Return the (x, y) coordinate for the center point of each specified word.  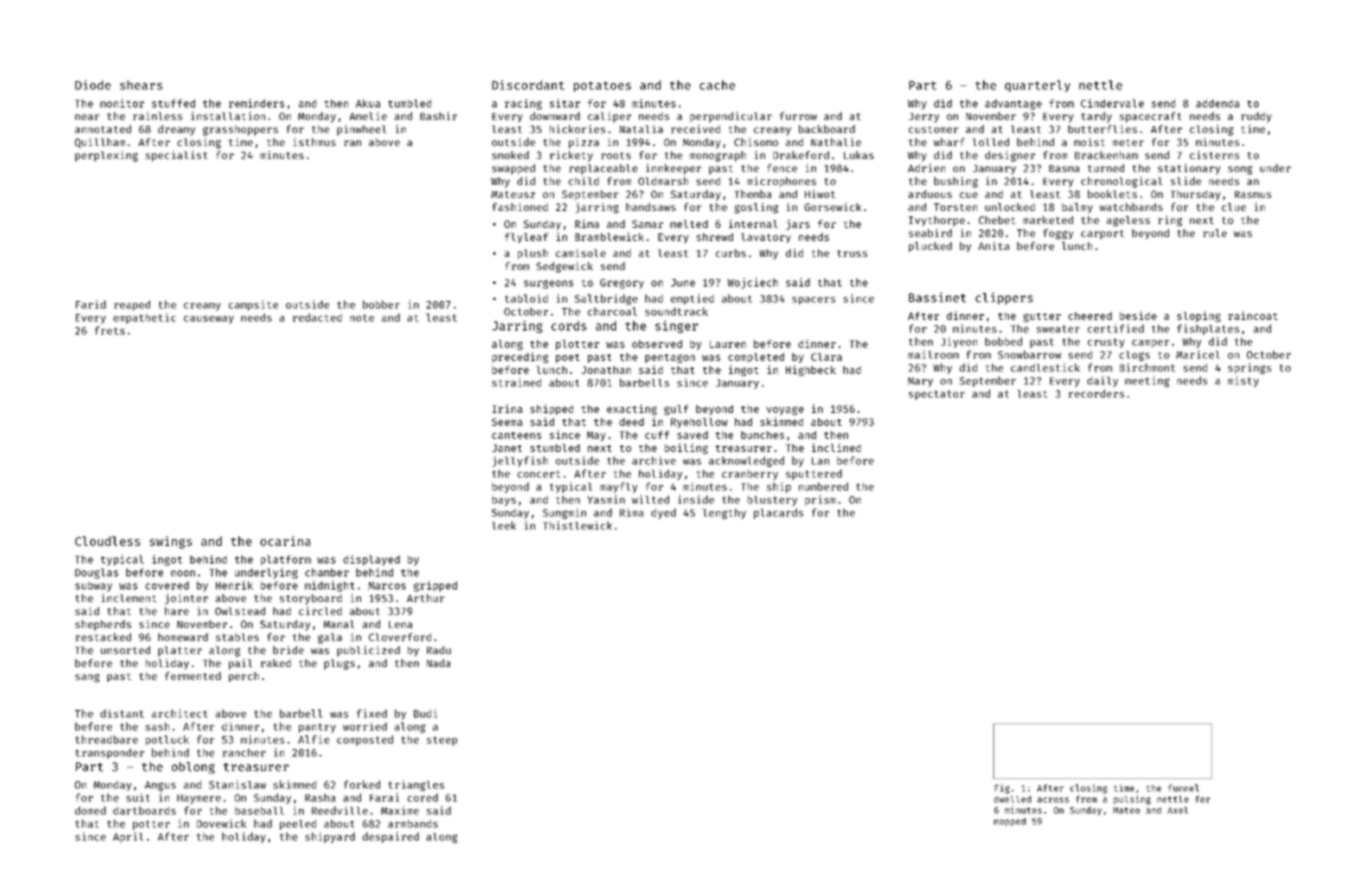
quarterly (1037, 86)
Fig (1002, 789)
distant (122, 713)
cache (717, 85)
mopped (1010, 822)
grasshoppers (240, 130)
